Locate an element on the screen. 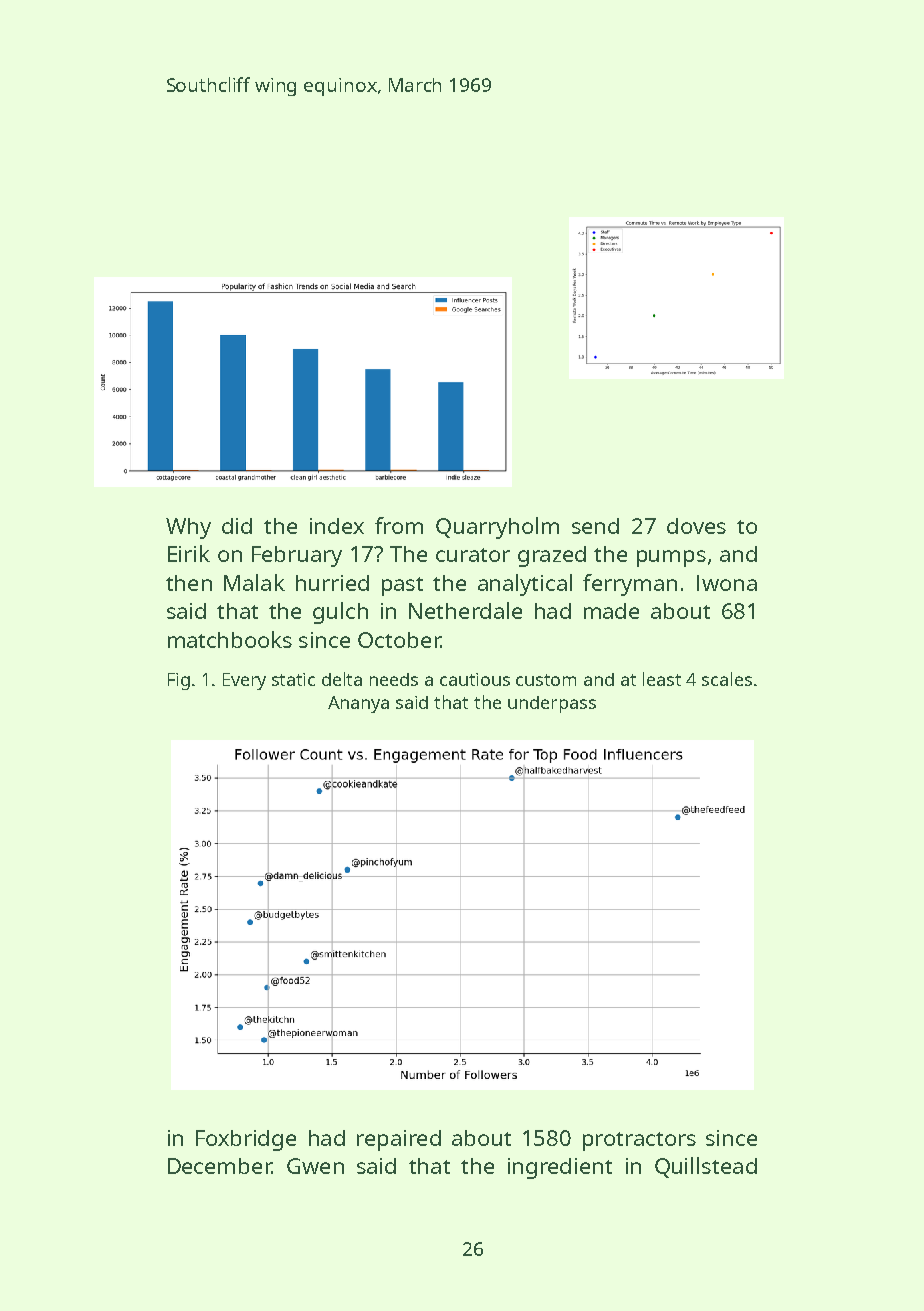  Gwen is located at coordinates (315, 1166).
